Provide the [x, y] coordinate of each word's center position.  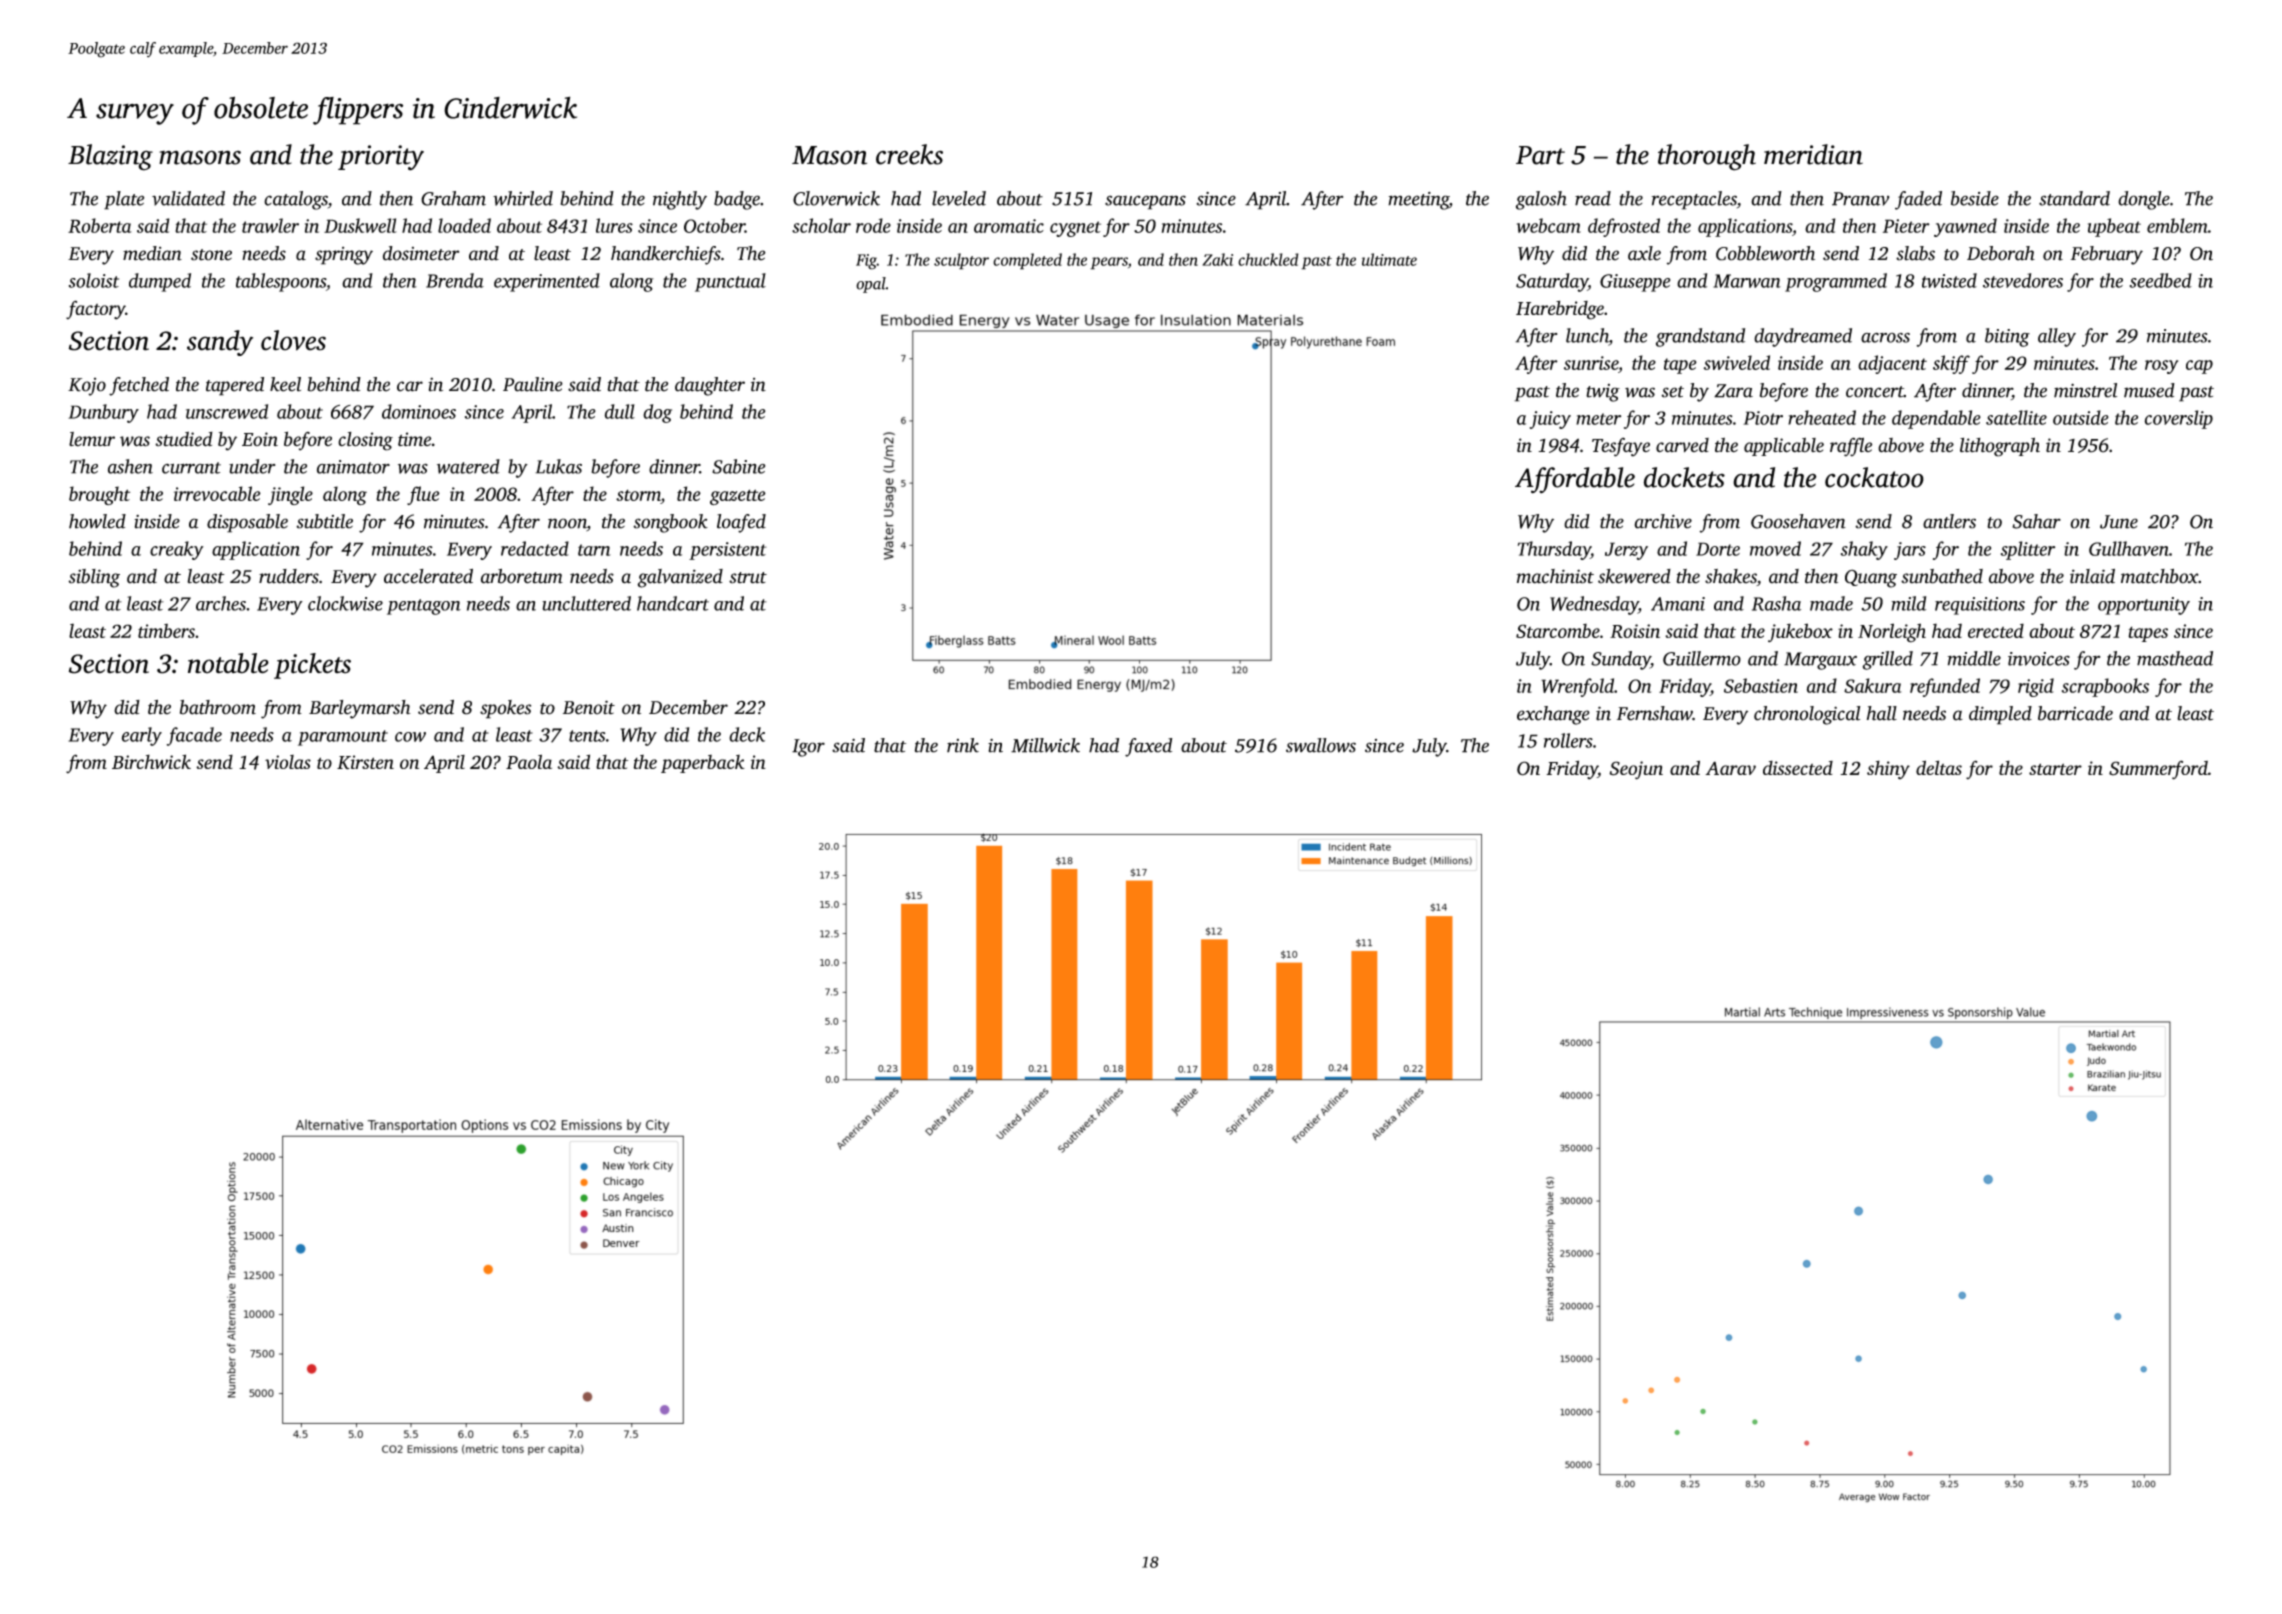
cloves [293, 340]
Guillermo [1702, 658]
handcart [673, 603]
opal [871, 285]
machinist [1555, 576]
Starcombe [1558, 630]
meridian [1813, 154]
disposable [247, 523]
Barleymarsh [360, 709]
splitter [2028, 550]
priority [381, 158]
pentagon [424, 607]
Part [1540, 155]
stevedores [2023, 280]
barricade [2075, 713]
